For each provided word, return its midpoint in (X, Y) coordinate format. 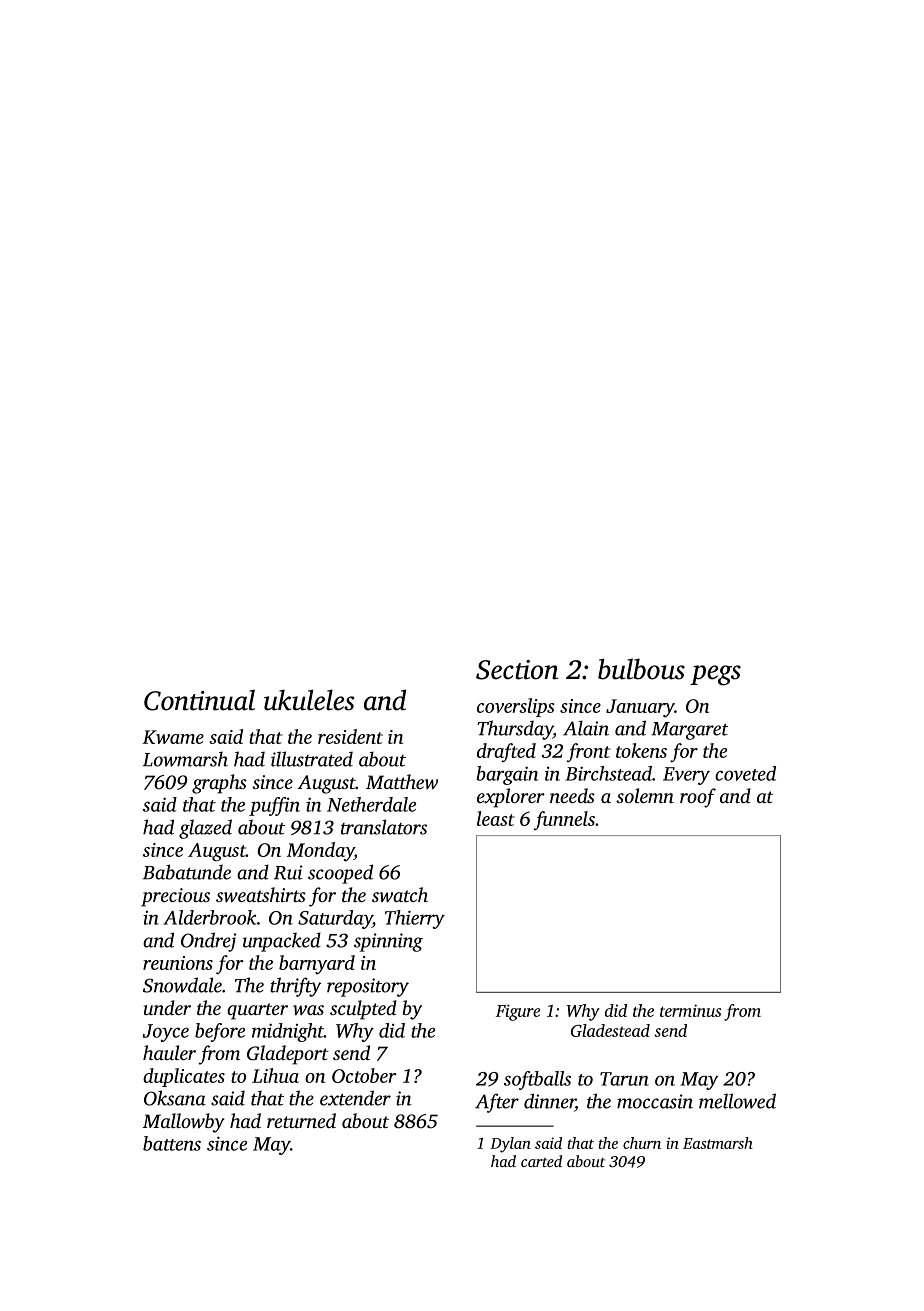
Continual (199, 700)
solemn (645, 795)
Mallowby (184, 1123)
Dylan (510, 1145)
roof (698, 798)
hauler (169, 1052)
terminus (690, 1010)
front (588, 752)
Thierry (415, 919)
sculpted (363, 1010)
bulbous (641, 669)
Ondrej (208, 942)
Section (517, 670)
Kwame (173, 737)
